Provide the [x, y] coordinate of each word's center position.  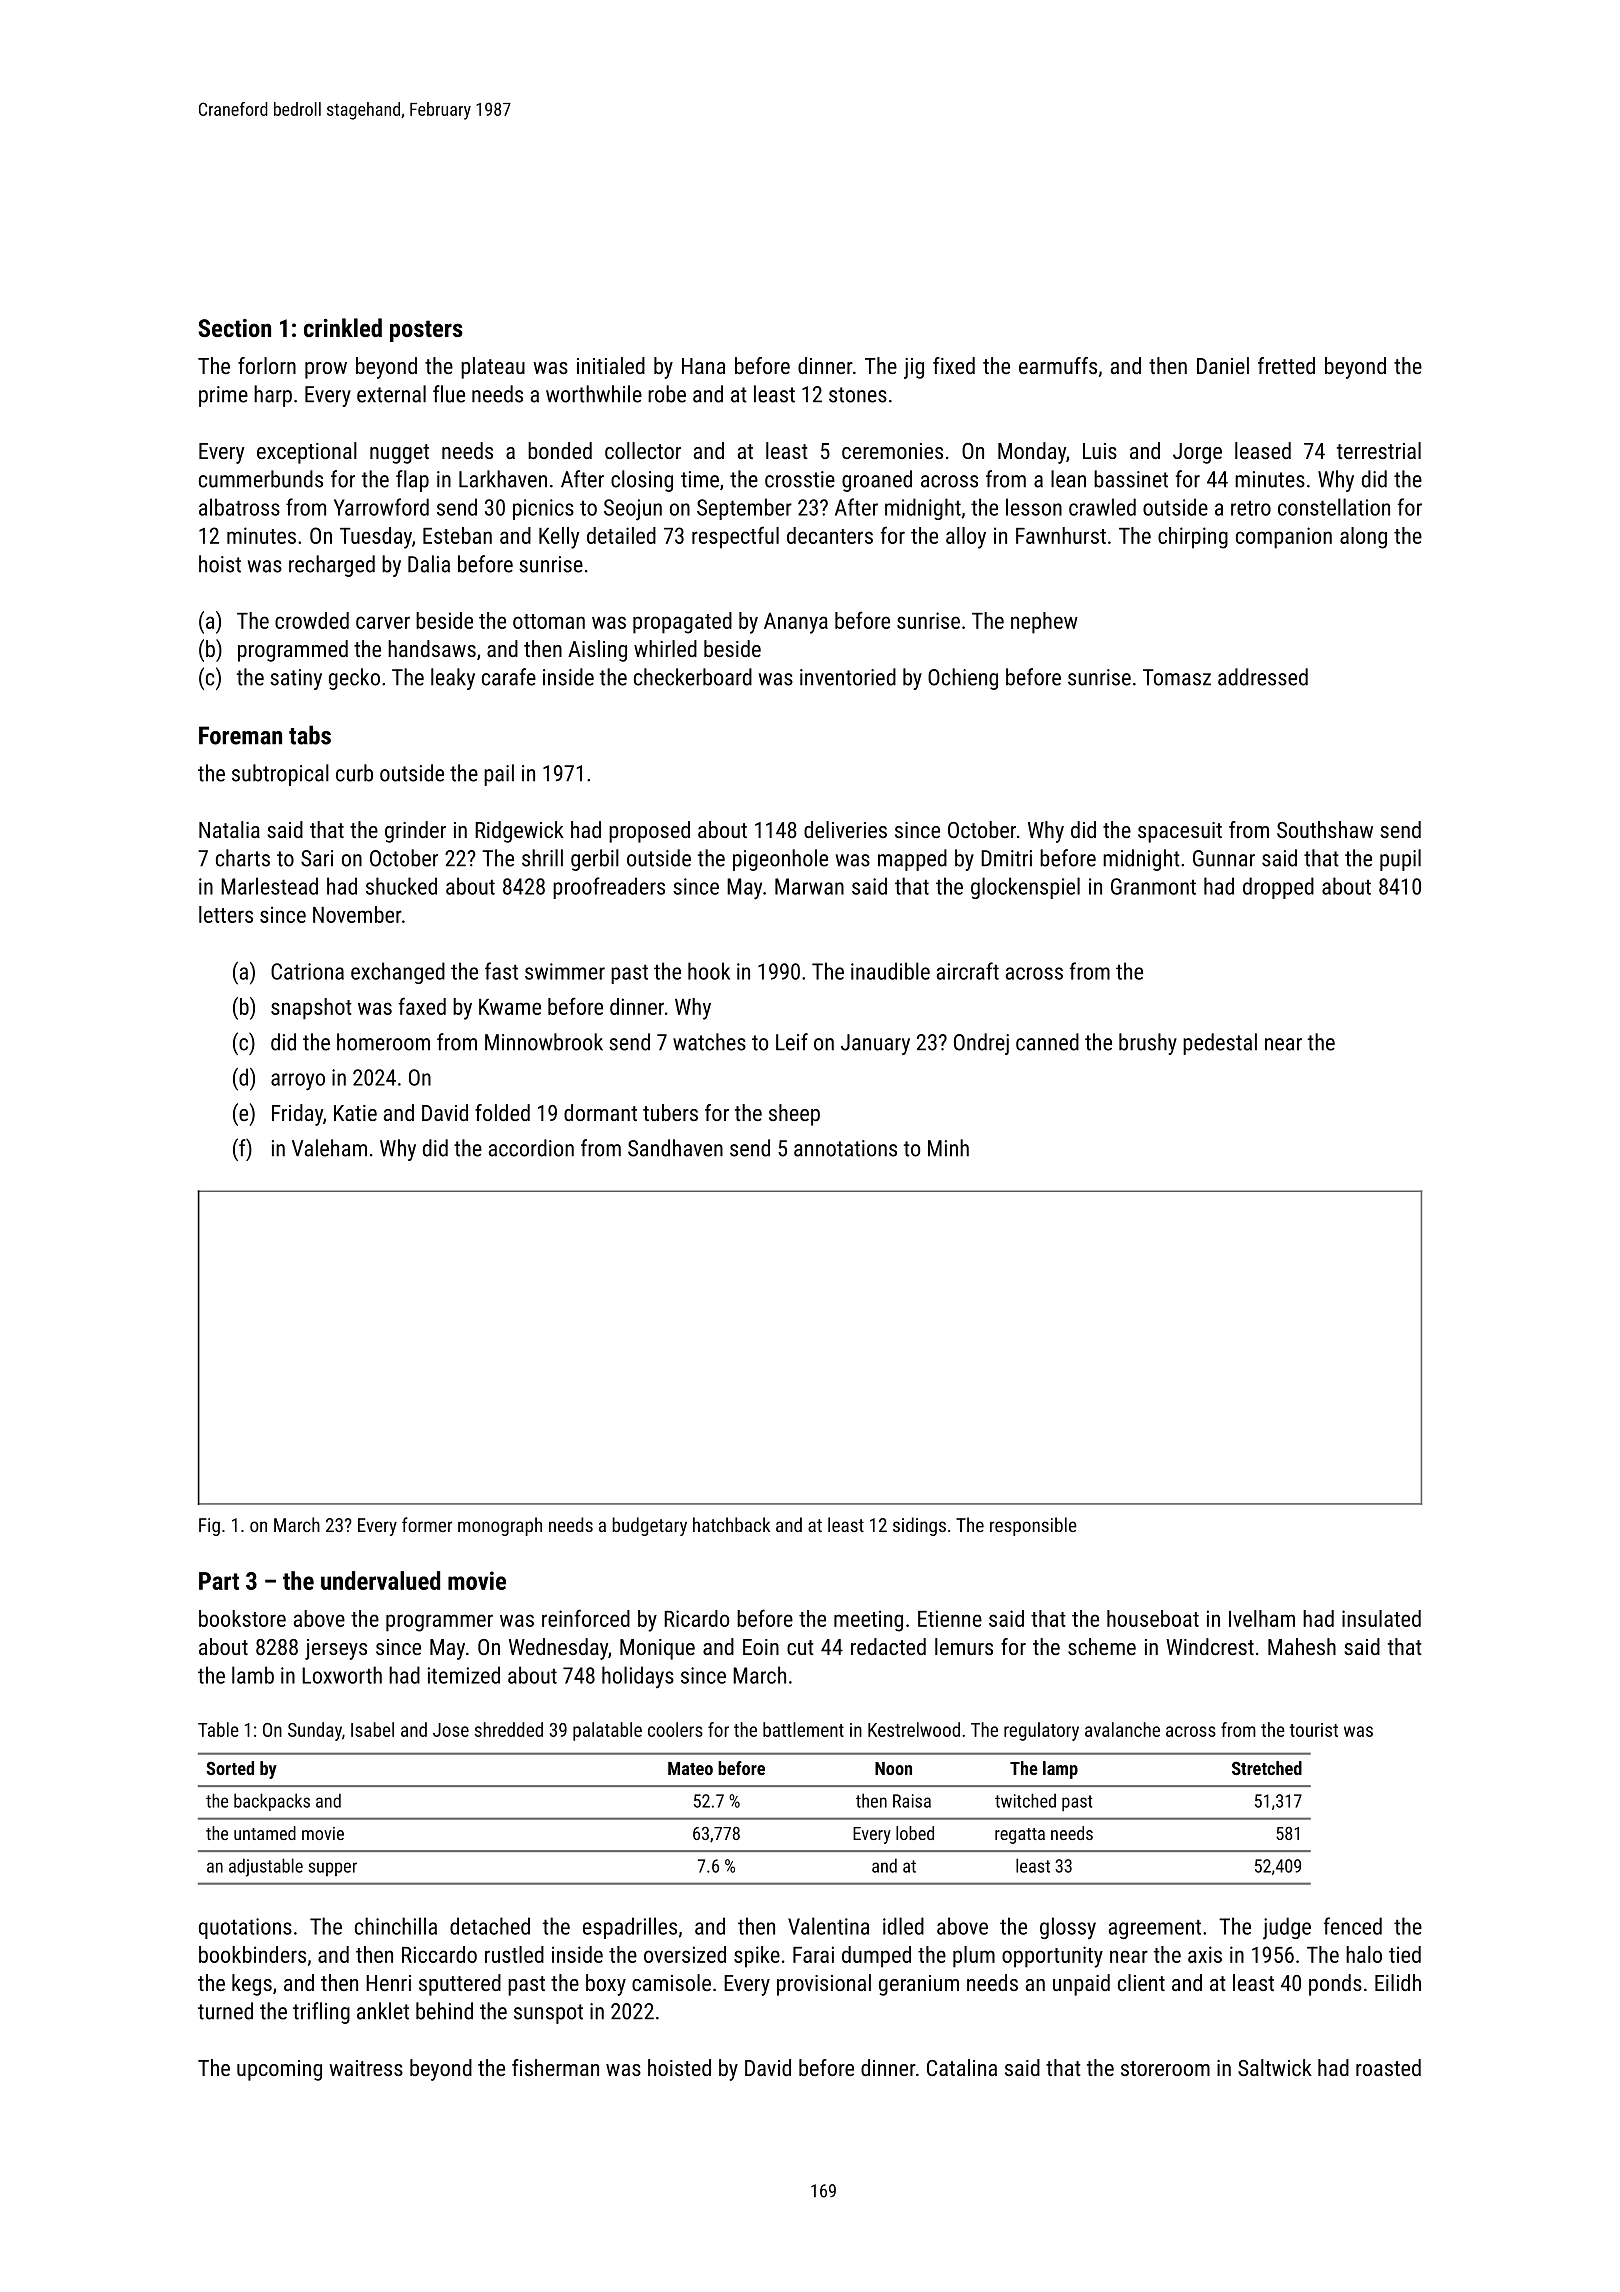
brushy [1148, 1044]
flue [449, 394]
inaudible [890, 971]
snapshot [311, 1009]
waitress [366, 2068]
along [1363, 538]
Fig [209, 1527]
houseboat [1153, 1618]
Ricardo [696, 1618]
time [700, 479]
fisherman [555, 2067]
